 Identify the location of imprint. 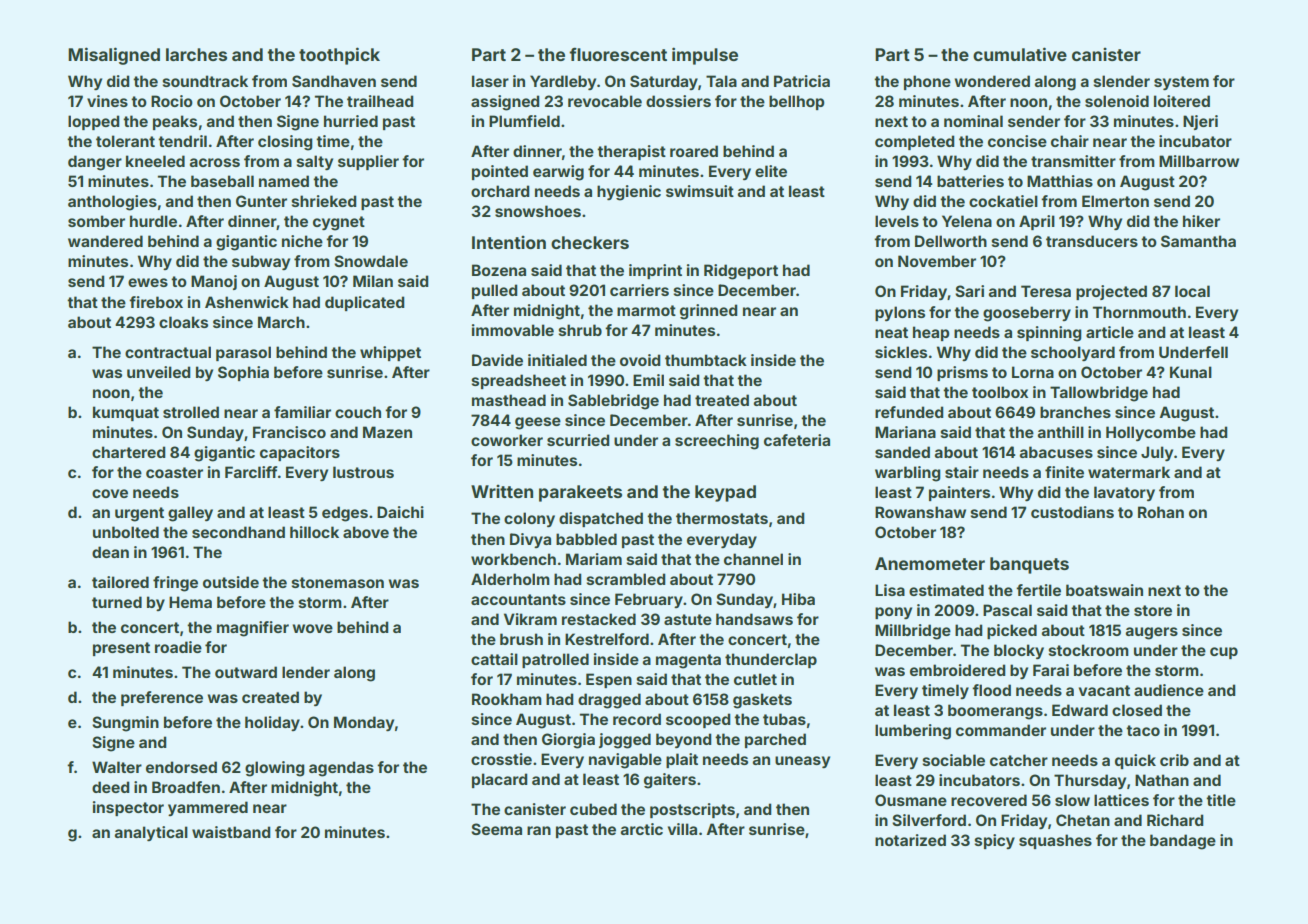
(655, 271).
